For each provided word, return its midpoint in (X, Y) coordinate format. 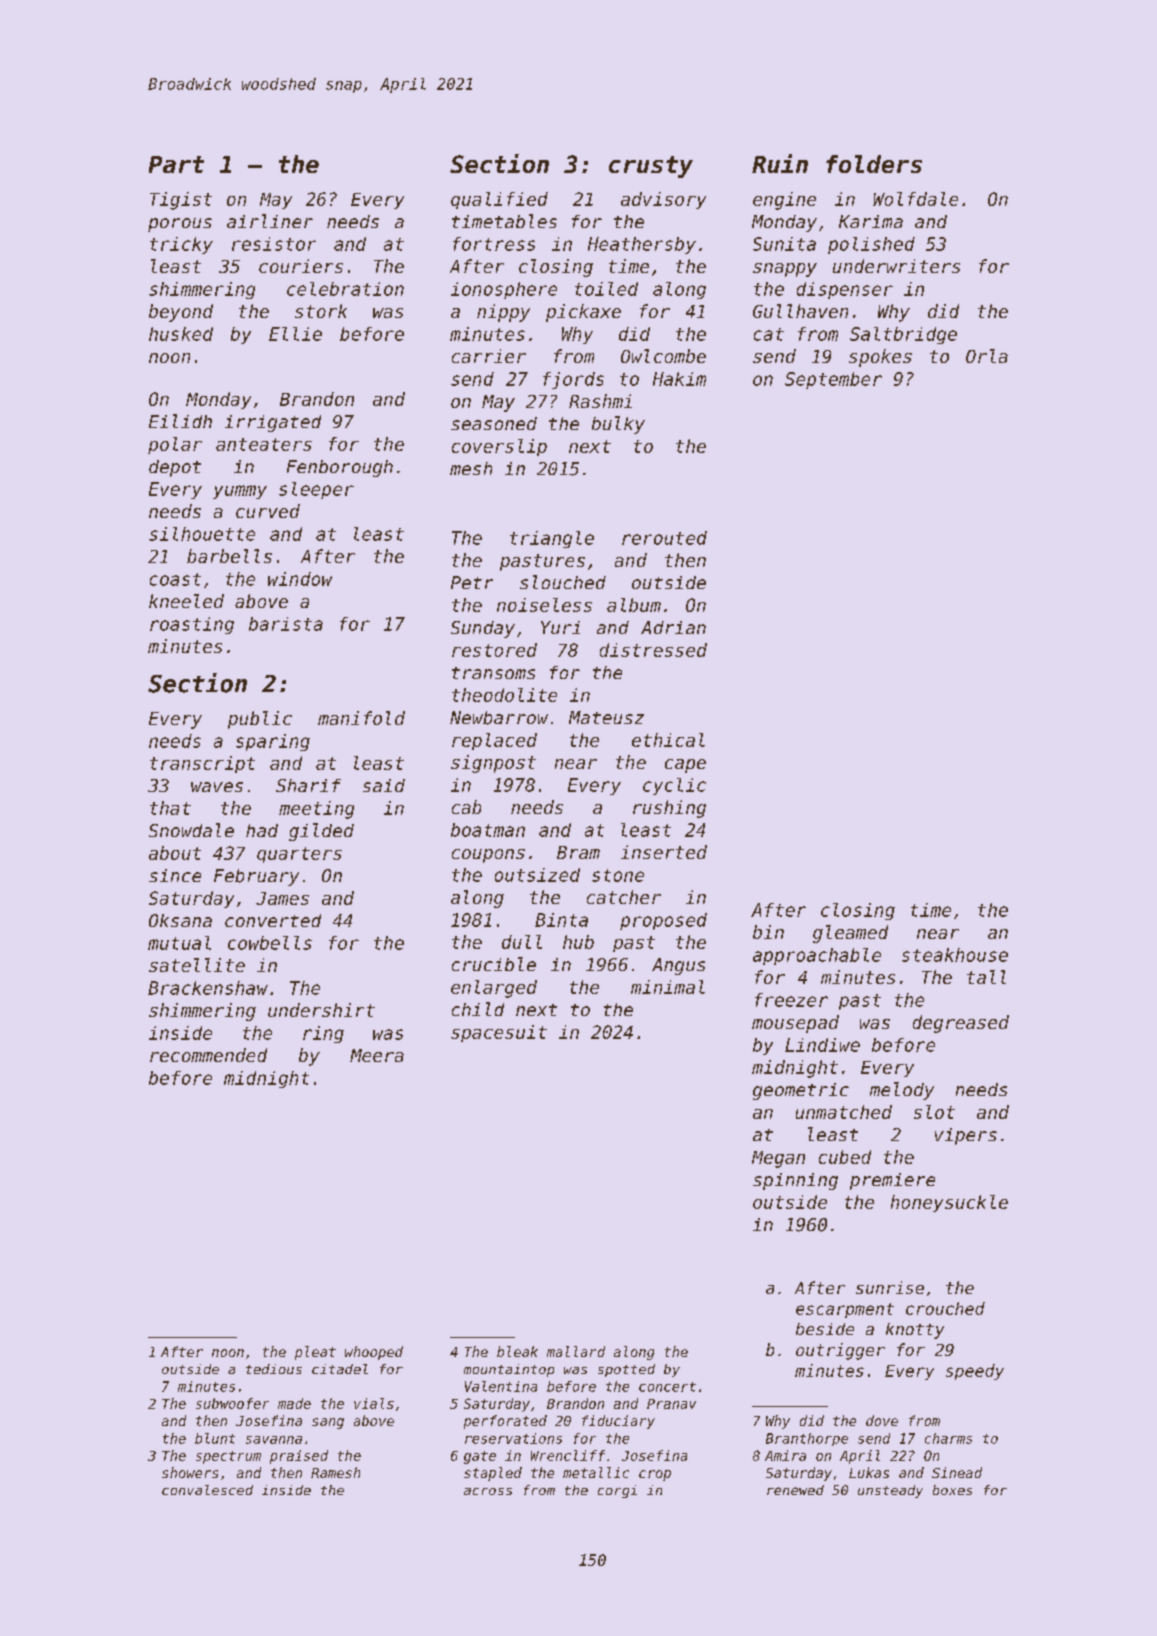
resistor (274, 244)
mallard (576, 1351)
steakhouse (955, 955)
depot (175, 468)
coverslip (499, 447)
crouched (945, 1308)
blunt (215, 1438)
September (833, 380)
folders (874, 164)
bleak (517, 1351)
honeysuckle (949, 1203)
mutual (179, 943)
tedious (274, 1369)
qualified (499, 200)
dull (522, 942)
